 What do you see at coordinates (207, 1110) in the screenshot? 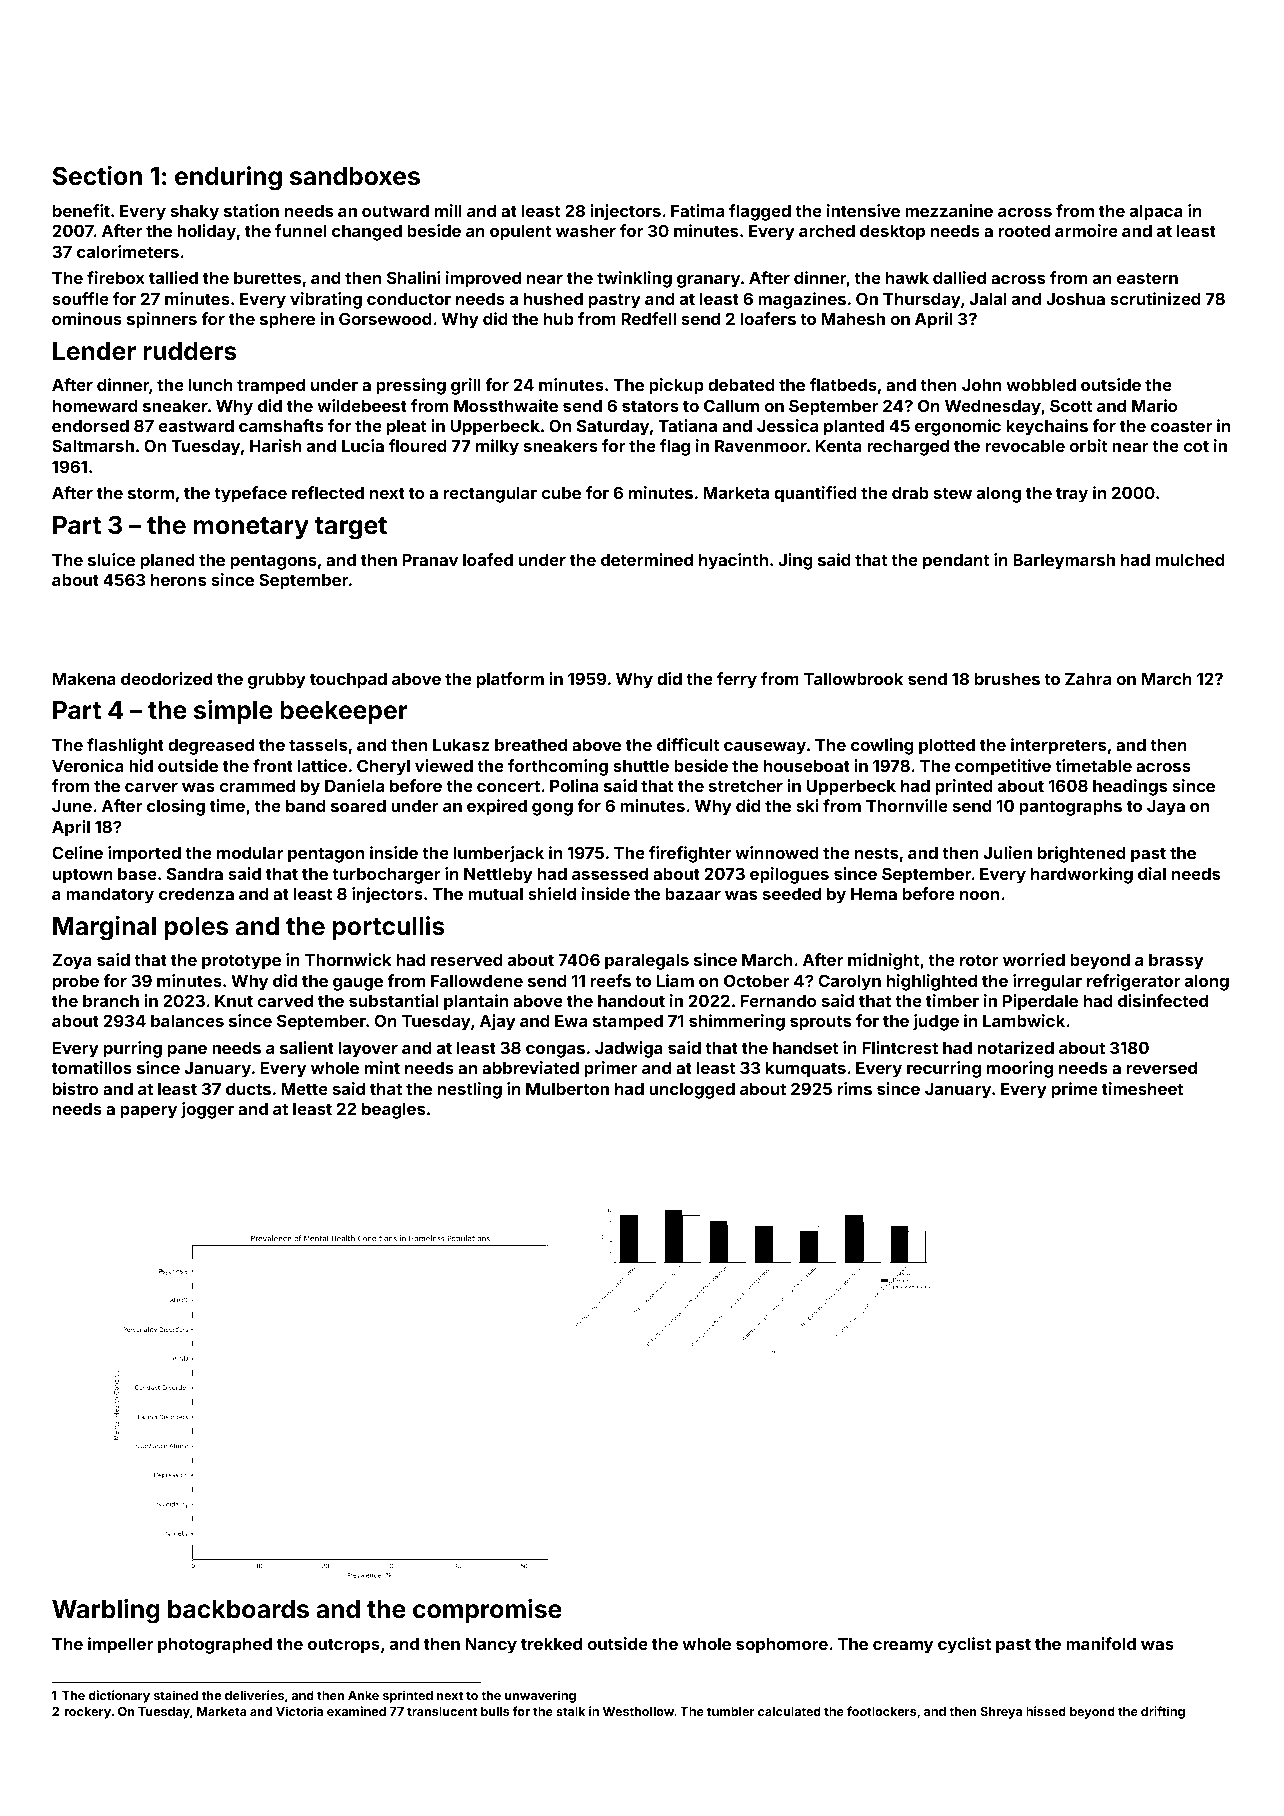
I see `jogger` at bounding box center [207, 1110].
